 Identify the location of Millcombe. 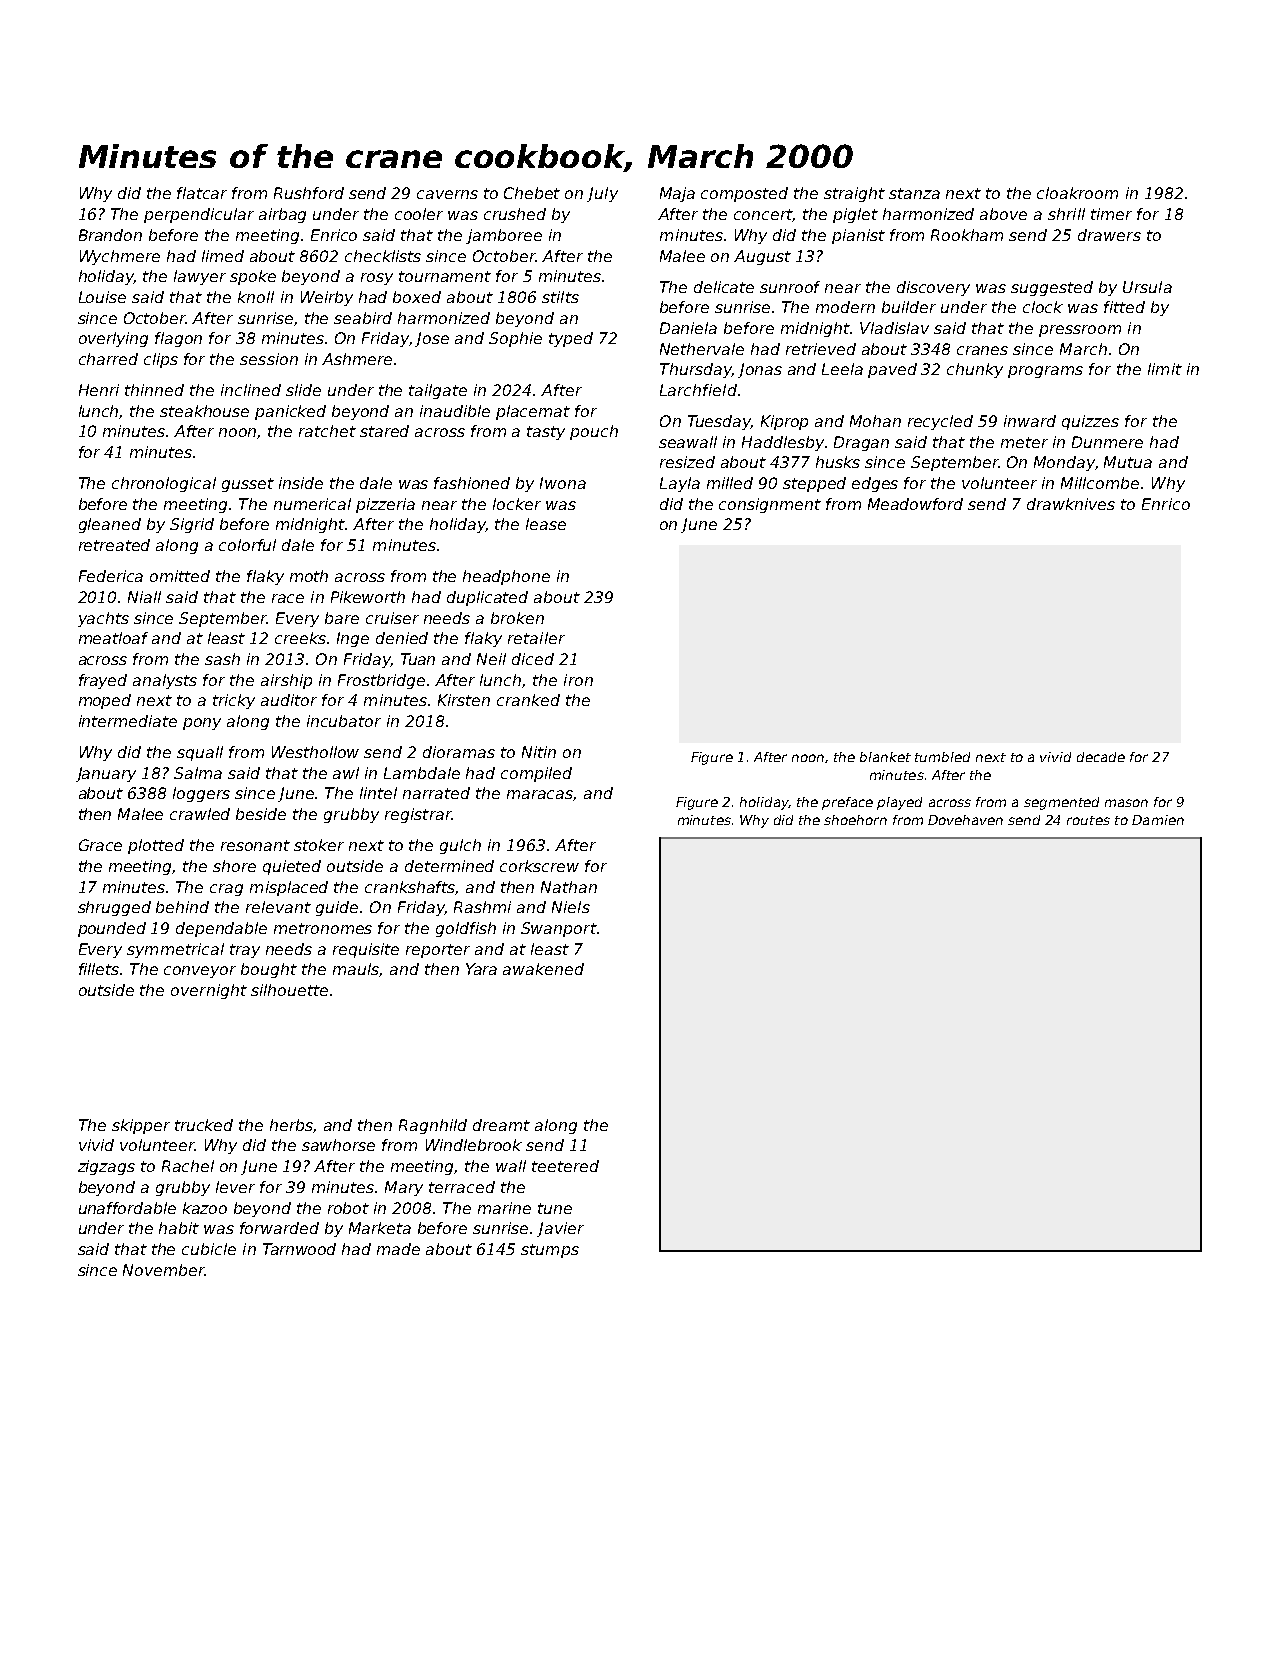
(1100, 483).
